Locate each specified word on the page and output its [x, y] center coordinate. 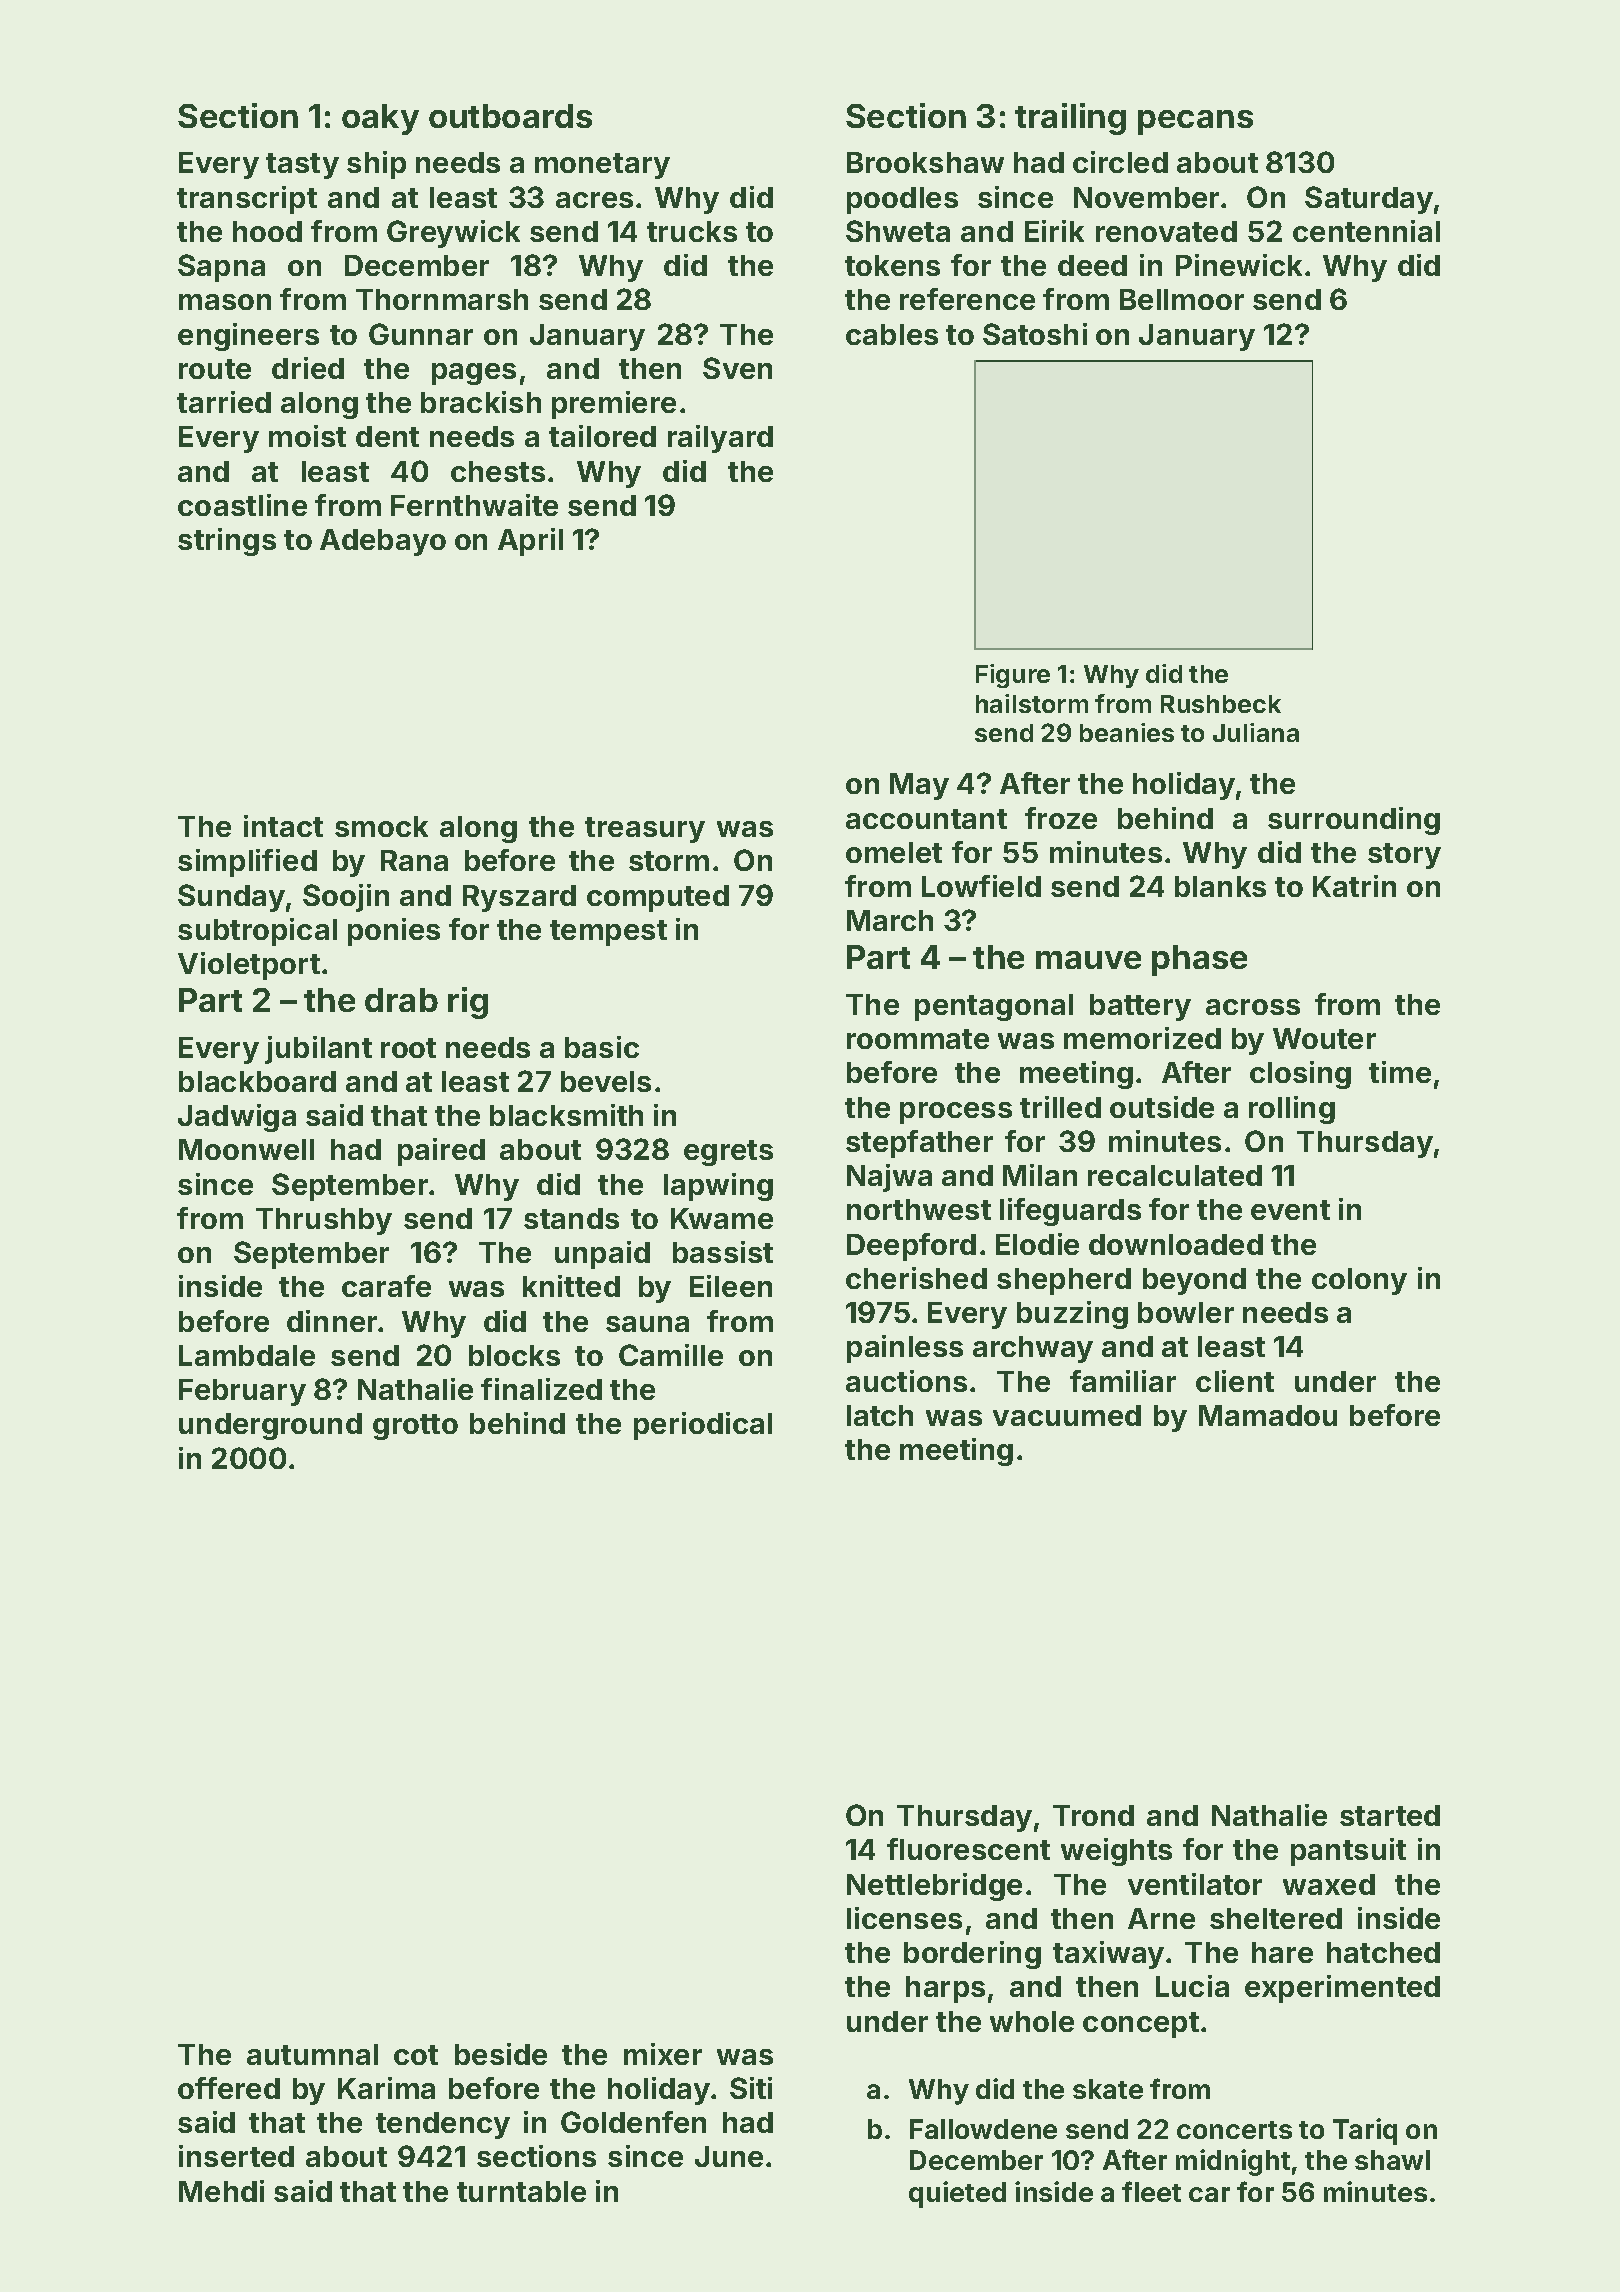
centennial [1366, 231]
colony [1359, 1281]
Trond [1093, 1815]
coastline [242, 505]
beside [501, 2054]
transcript [247, 200]
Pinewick [1239, 265]
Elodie [1037, 1244]
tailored [602, 436]
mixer [663, 2054]
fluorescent [968, 1849]
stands [571, 1218]
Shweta [898, 231]
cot [416, 2055]
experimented [1342, 1989]
